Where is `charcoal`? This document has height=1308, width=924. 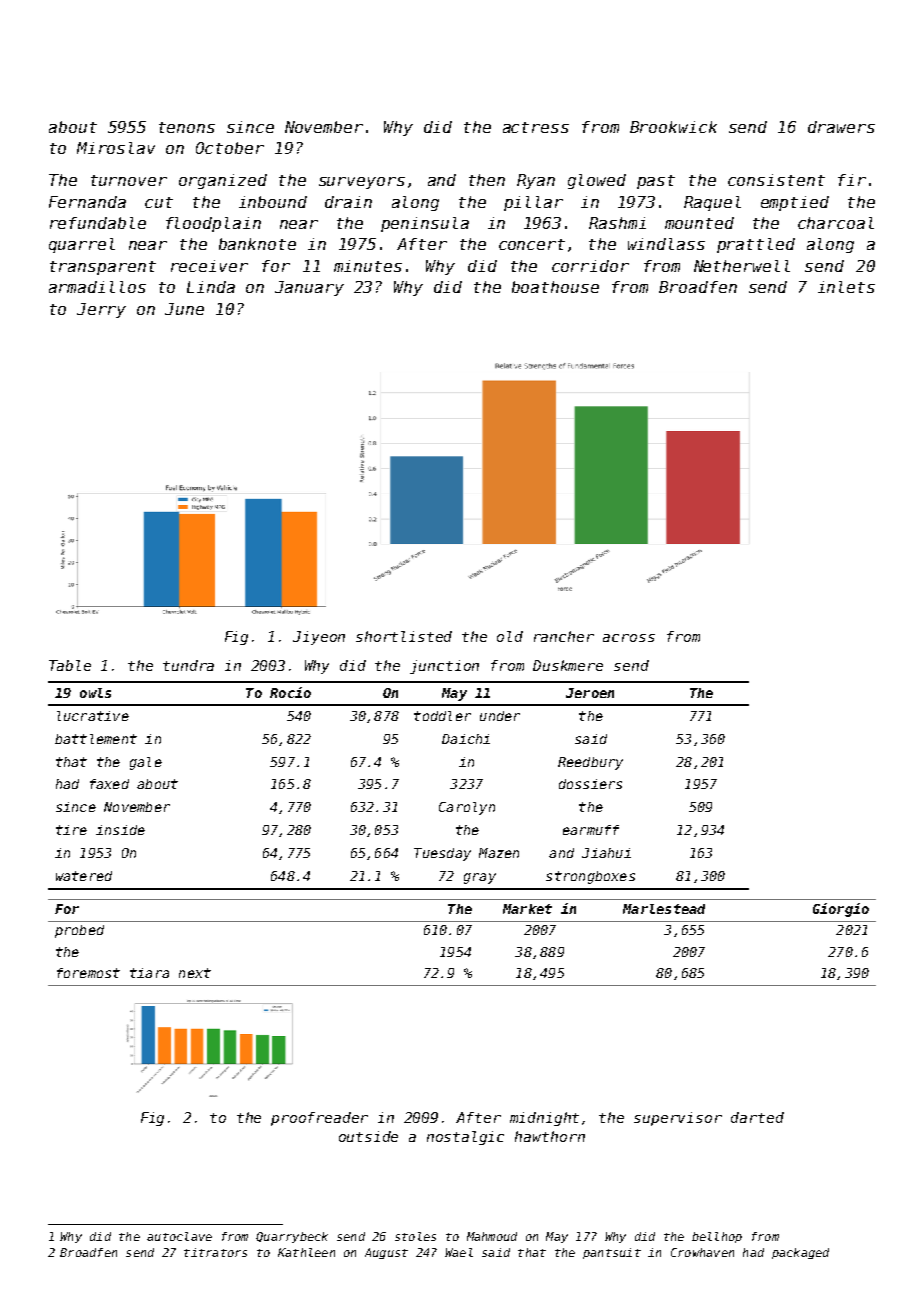
charcoal is located at coordinates (836, 223).
